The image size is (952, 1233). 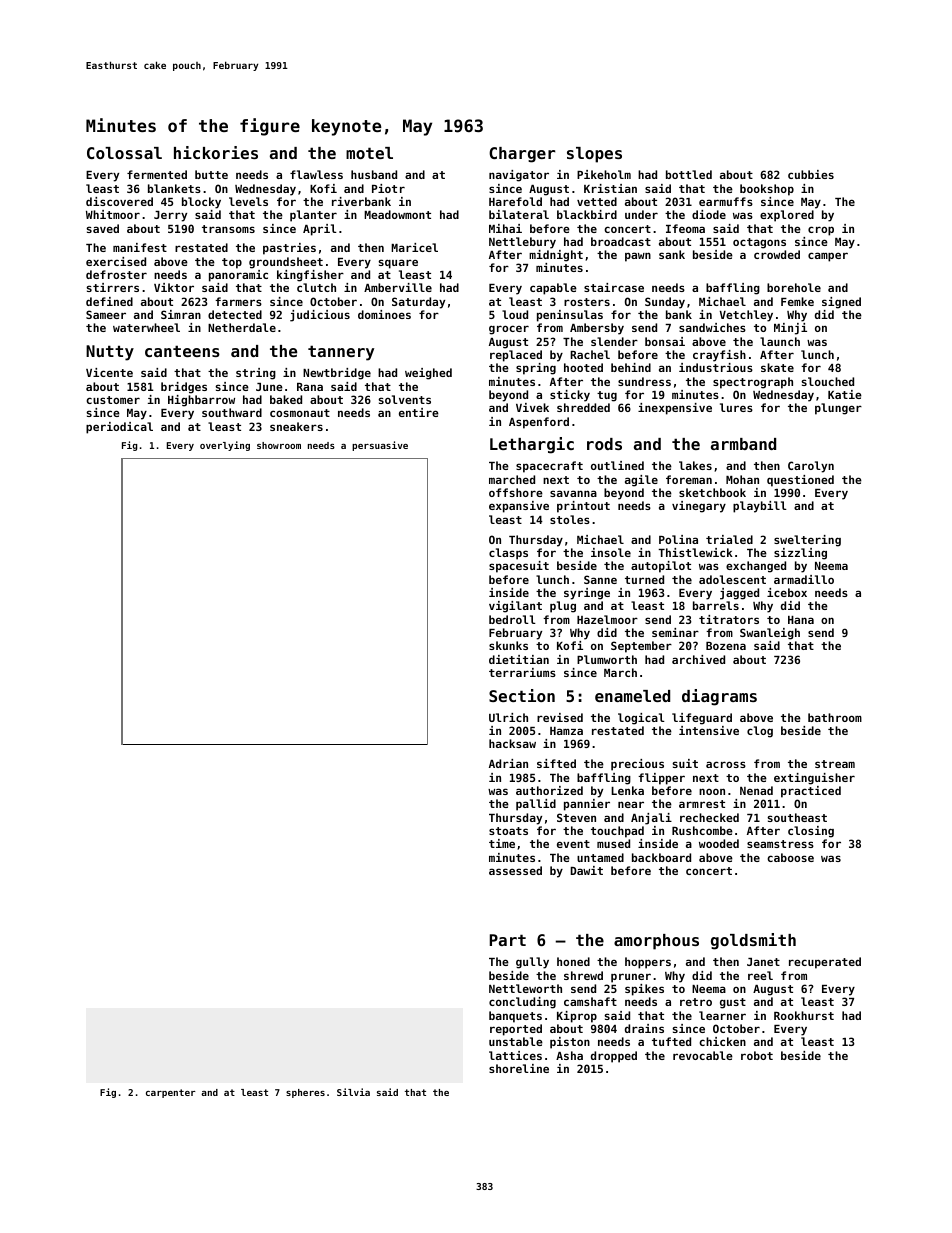 I want to click on cubbies, so click(x=811, y=174).
